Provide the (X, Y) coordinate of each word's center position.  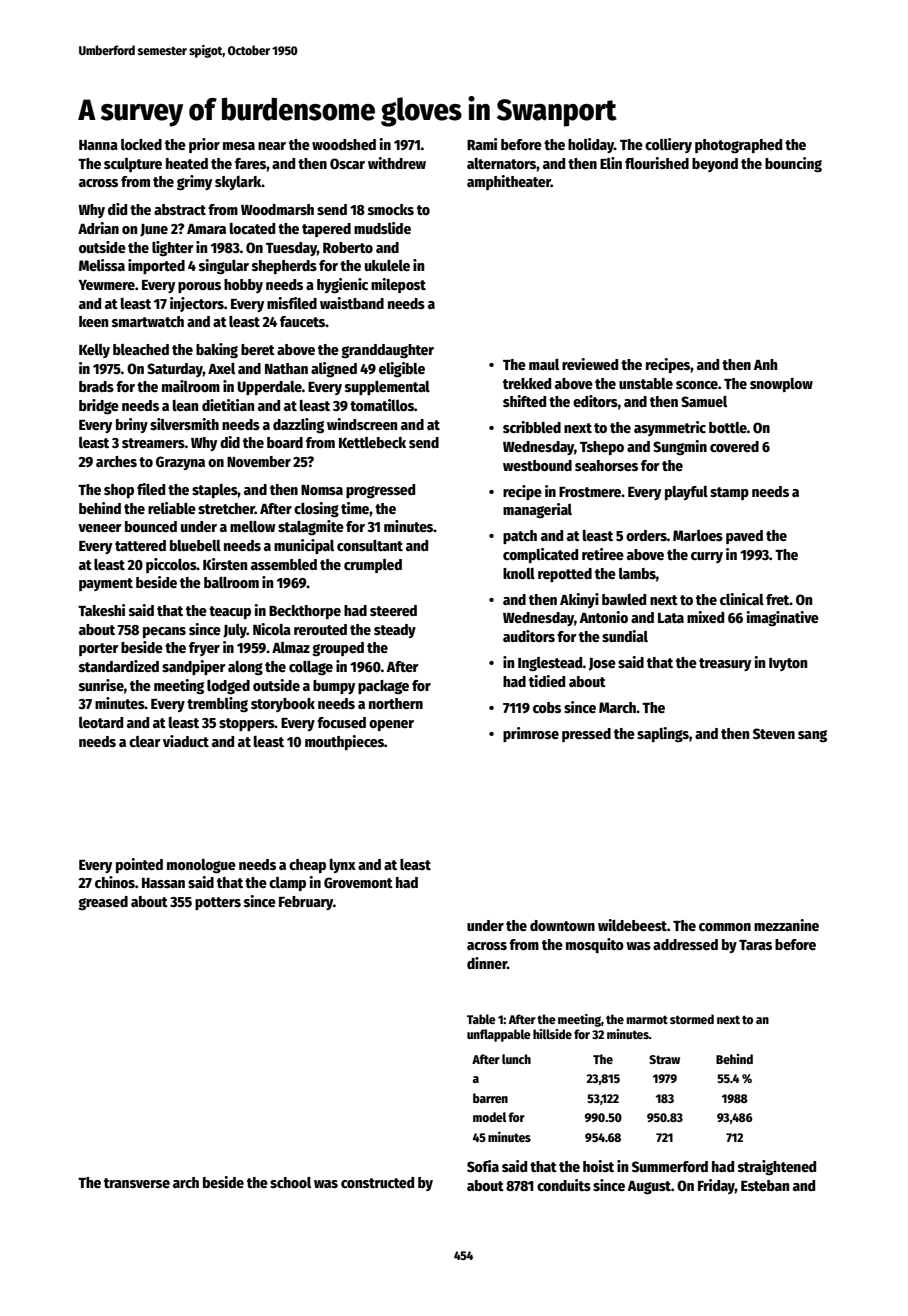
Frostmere (590, 492)
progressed (380, 491)
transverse (137, 1183)
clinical (742, 599)
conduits (564, 1185)
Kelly (94, 351)
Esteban (765, 1185)
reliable (172, 508)
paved (744, 537)
